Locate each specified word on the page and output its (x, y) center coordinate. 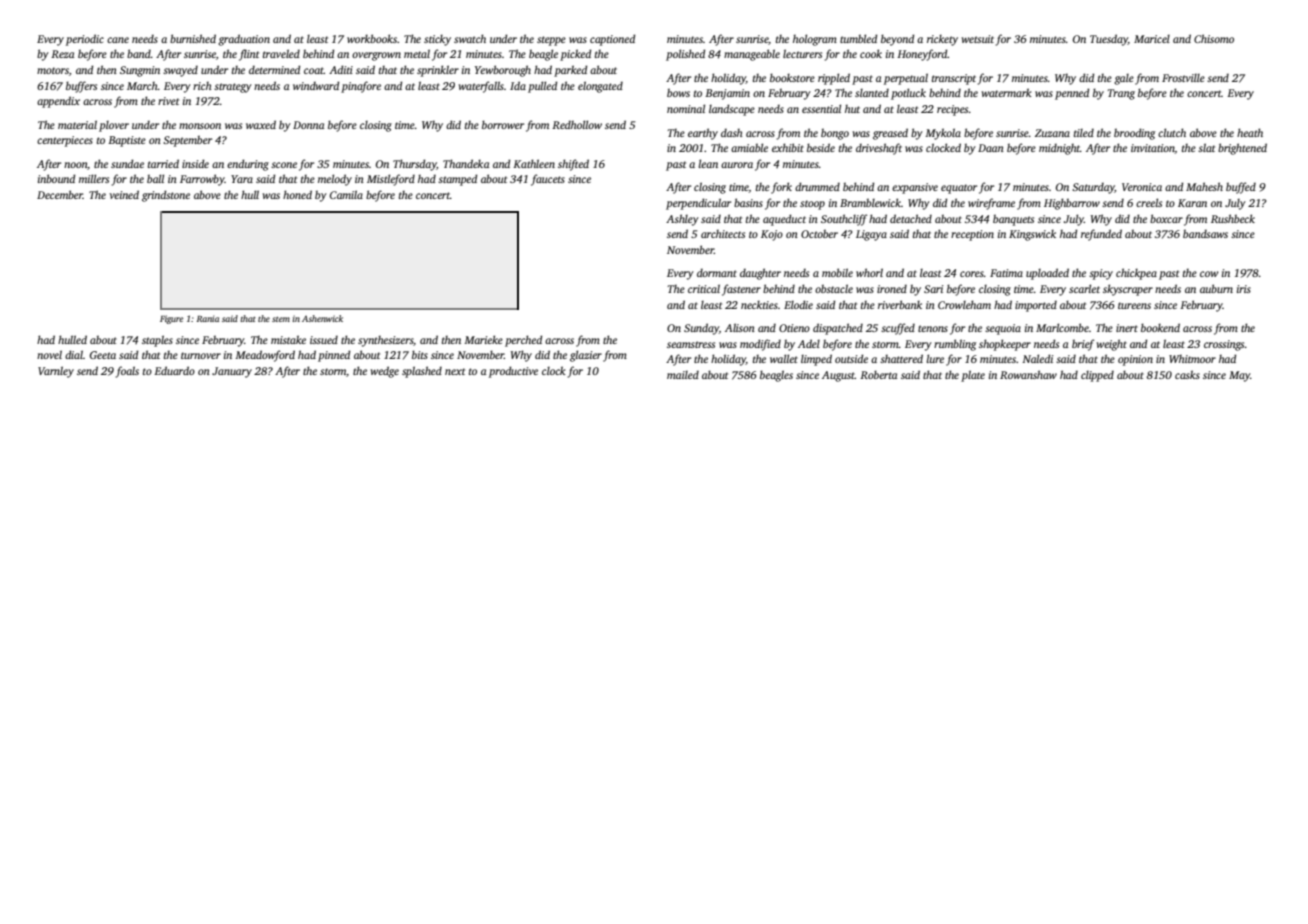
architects (723, 234)
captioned (612, 40)
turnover (201, 355)
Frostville (1183, 78)
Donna (308, 125)
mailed (683, 375)
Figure (171, 319)
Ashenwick (322, 318)
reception (972, 235)
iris (1244, 289)
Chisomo (1214, 38)
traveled (281, 53)
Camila (346, 194)
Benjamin (727, 94)
